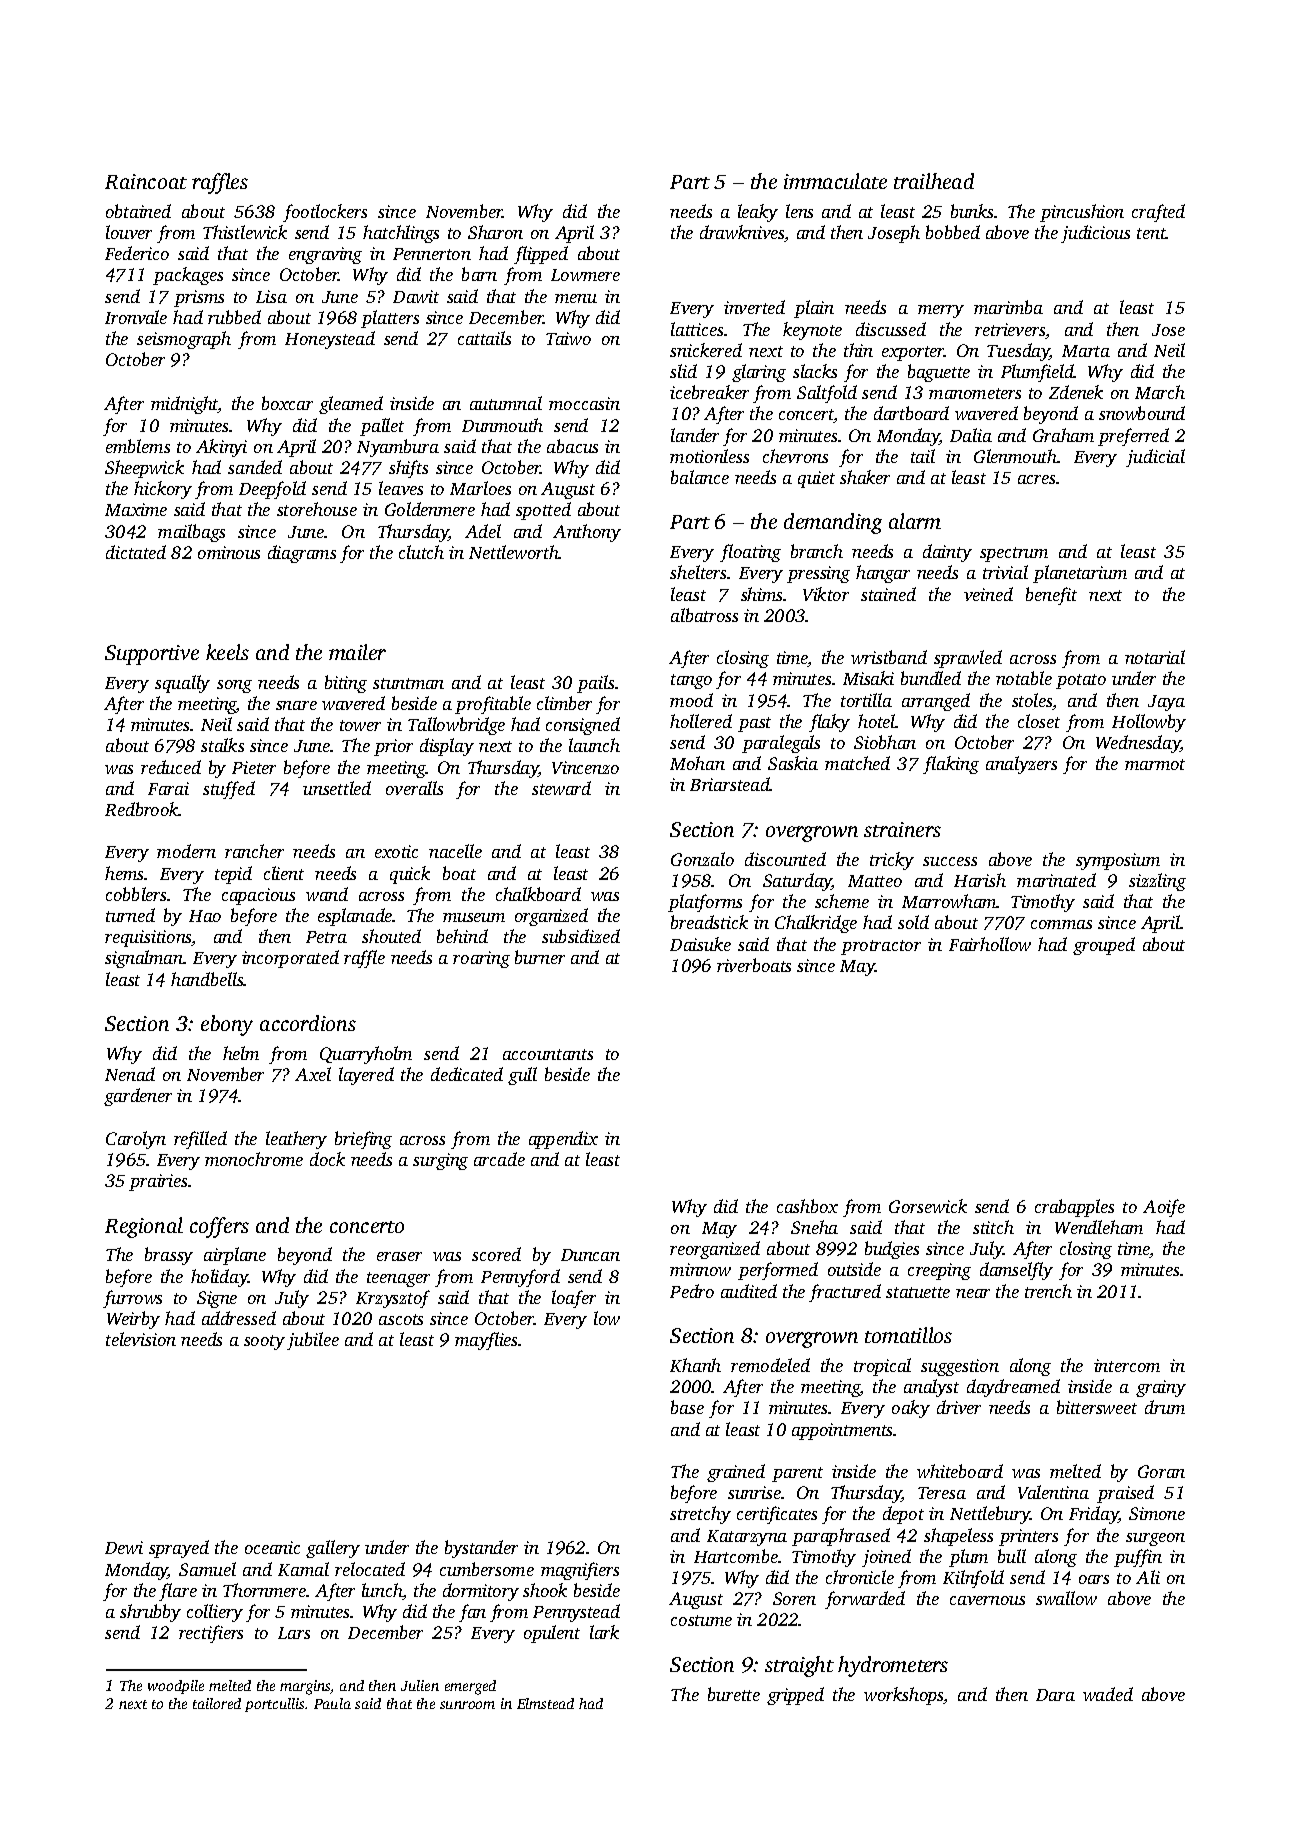  I want to click on Khanh, so click(695, 1365).
